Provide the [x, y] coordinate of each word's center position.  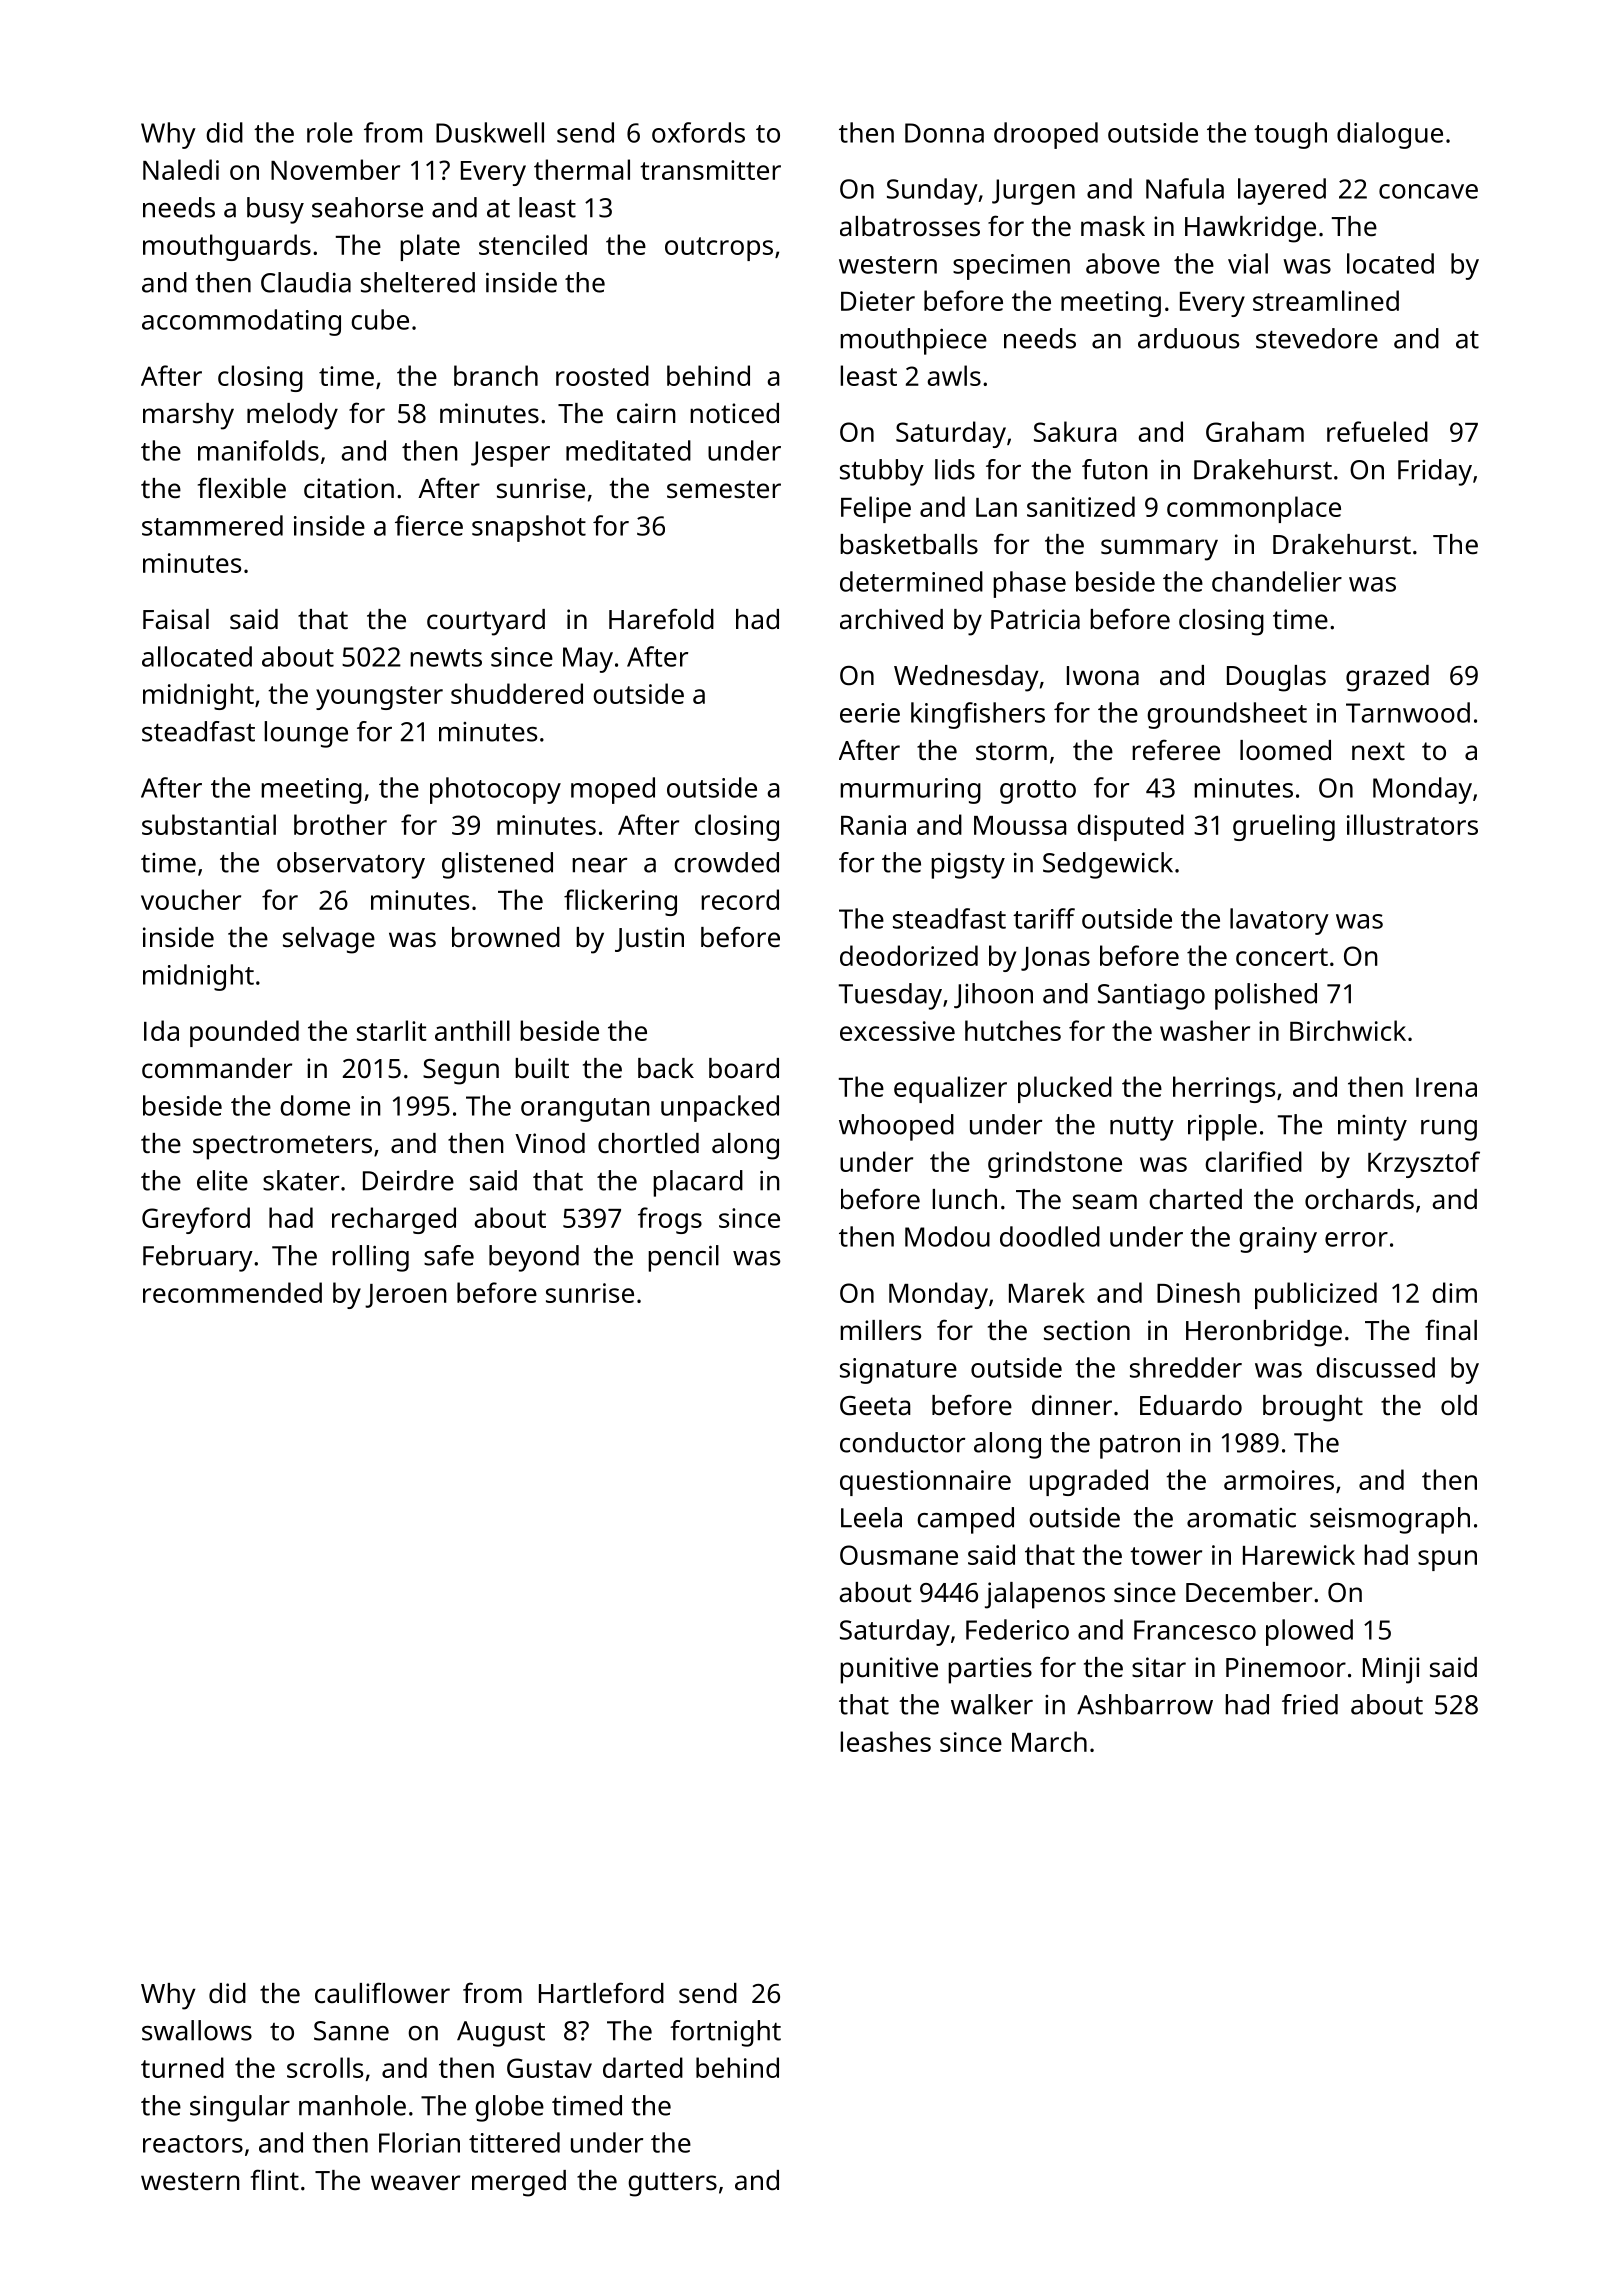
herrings [1224, 1089]
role [330, 132]
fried [1310, 1704]
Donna [944, 133]
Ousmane [899, 1555]
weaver [415, 2182]
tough [1290, 135]
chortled [648, 1143]
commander [217, 1068]
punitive [889, 1670]
